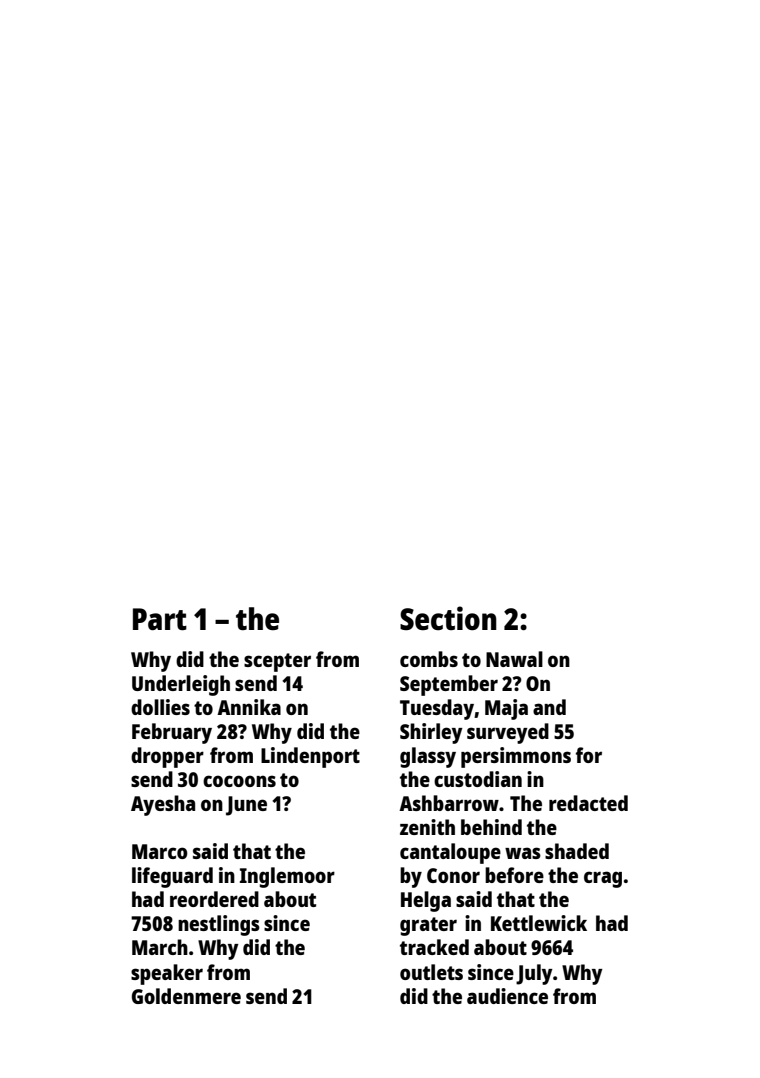 The image size is (760, 1078). Describe the element at coordinates (448, 618) in the document. I see `Section` at that location.
